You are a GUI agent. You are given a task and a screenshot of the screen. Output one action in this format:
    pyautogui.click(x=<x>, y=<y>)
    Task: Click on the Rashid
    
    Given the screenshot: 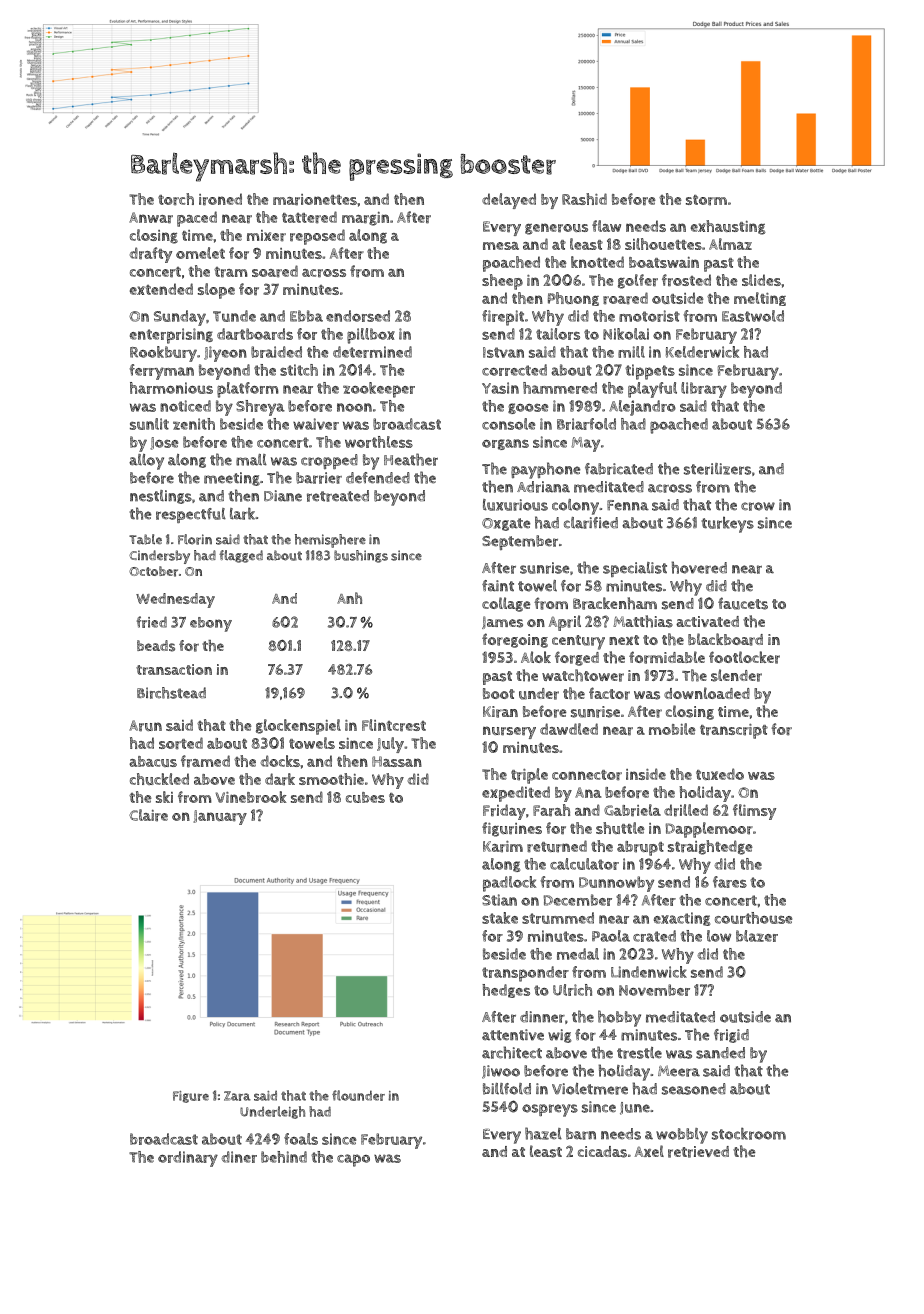 What is the action you would take?
    pyautogui.click(x=584, y=199)
